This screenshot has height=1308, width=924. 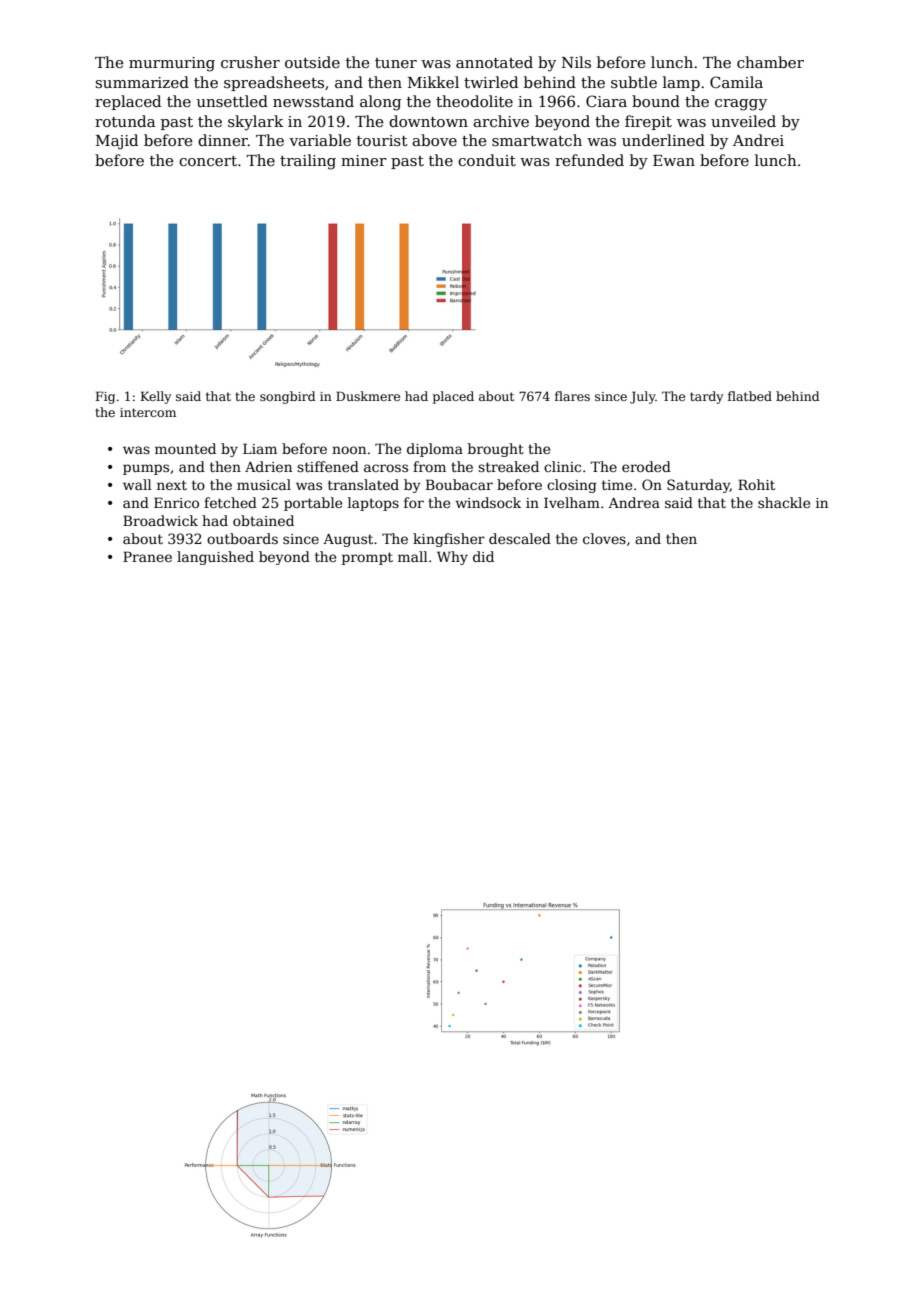 What do you see at coordinates (770, 62) in the screenshot?
I see `chamber` at bounding box center [770, 62].
